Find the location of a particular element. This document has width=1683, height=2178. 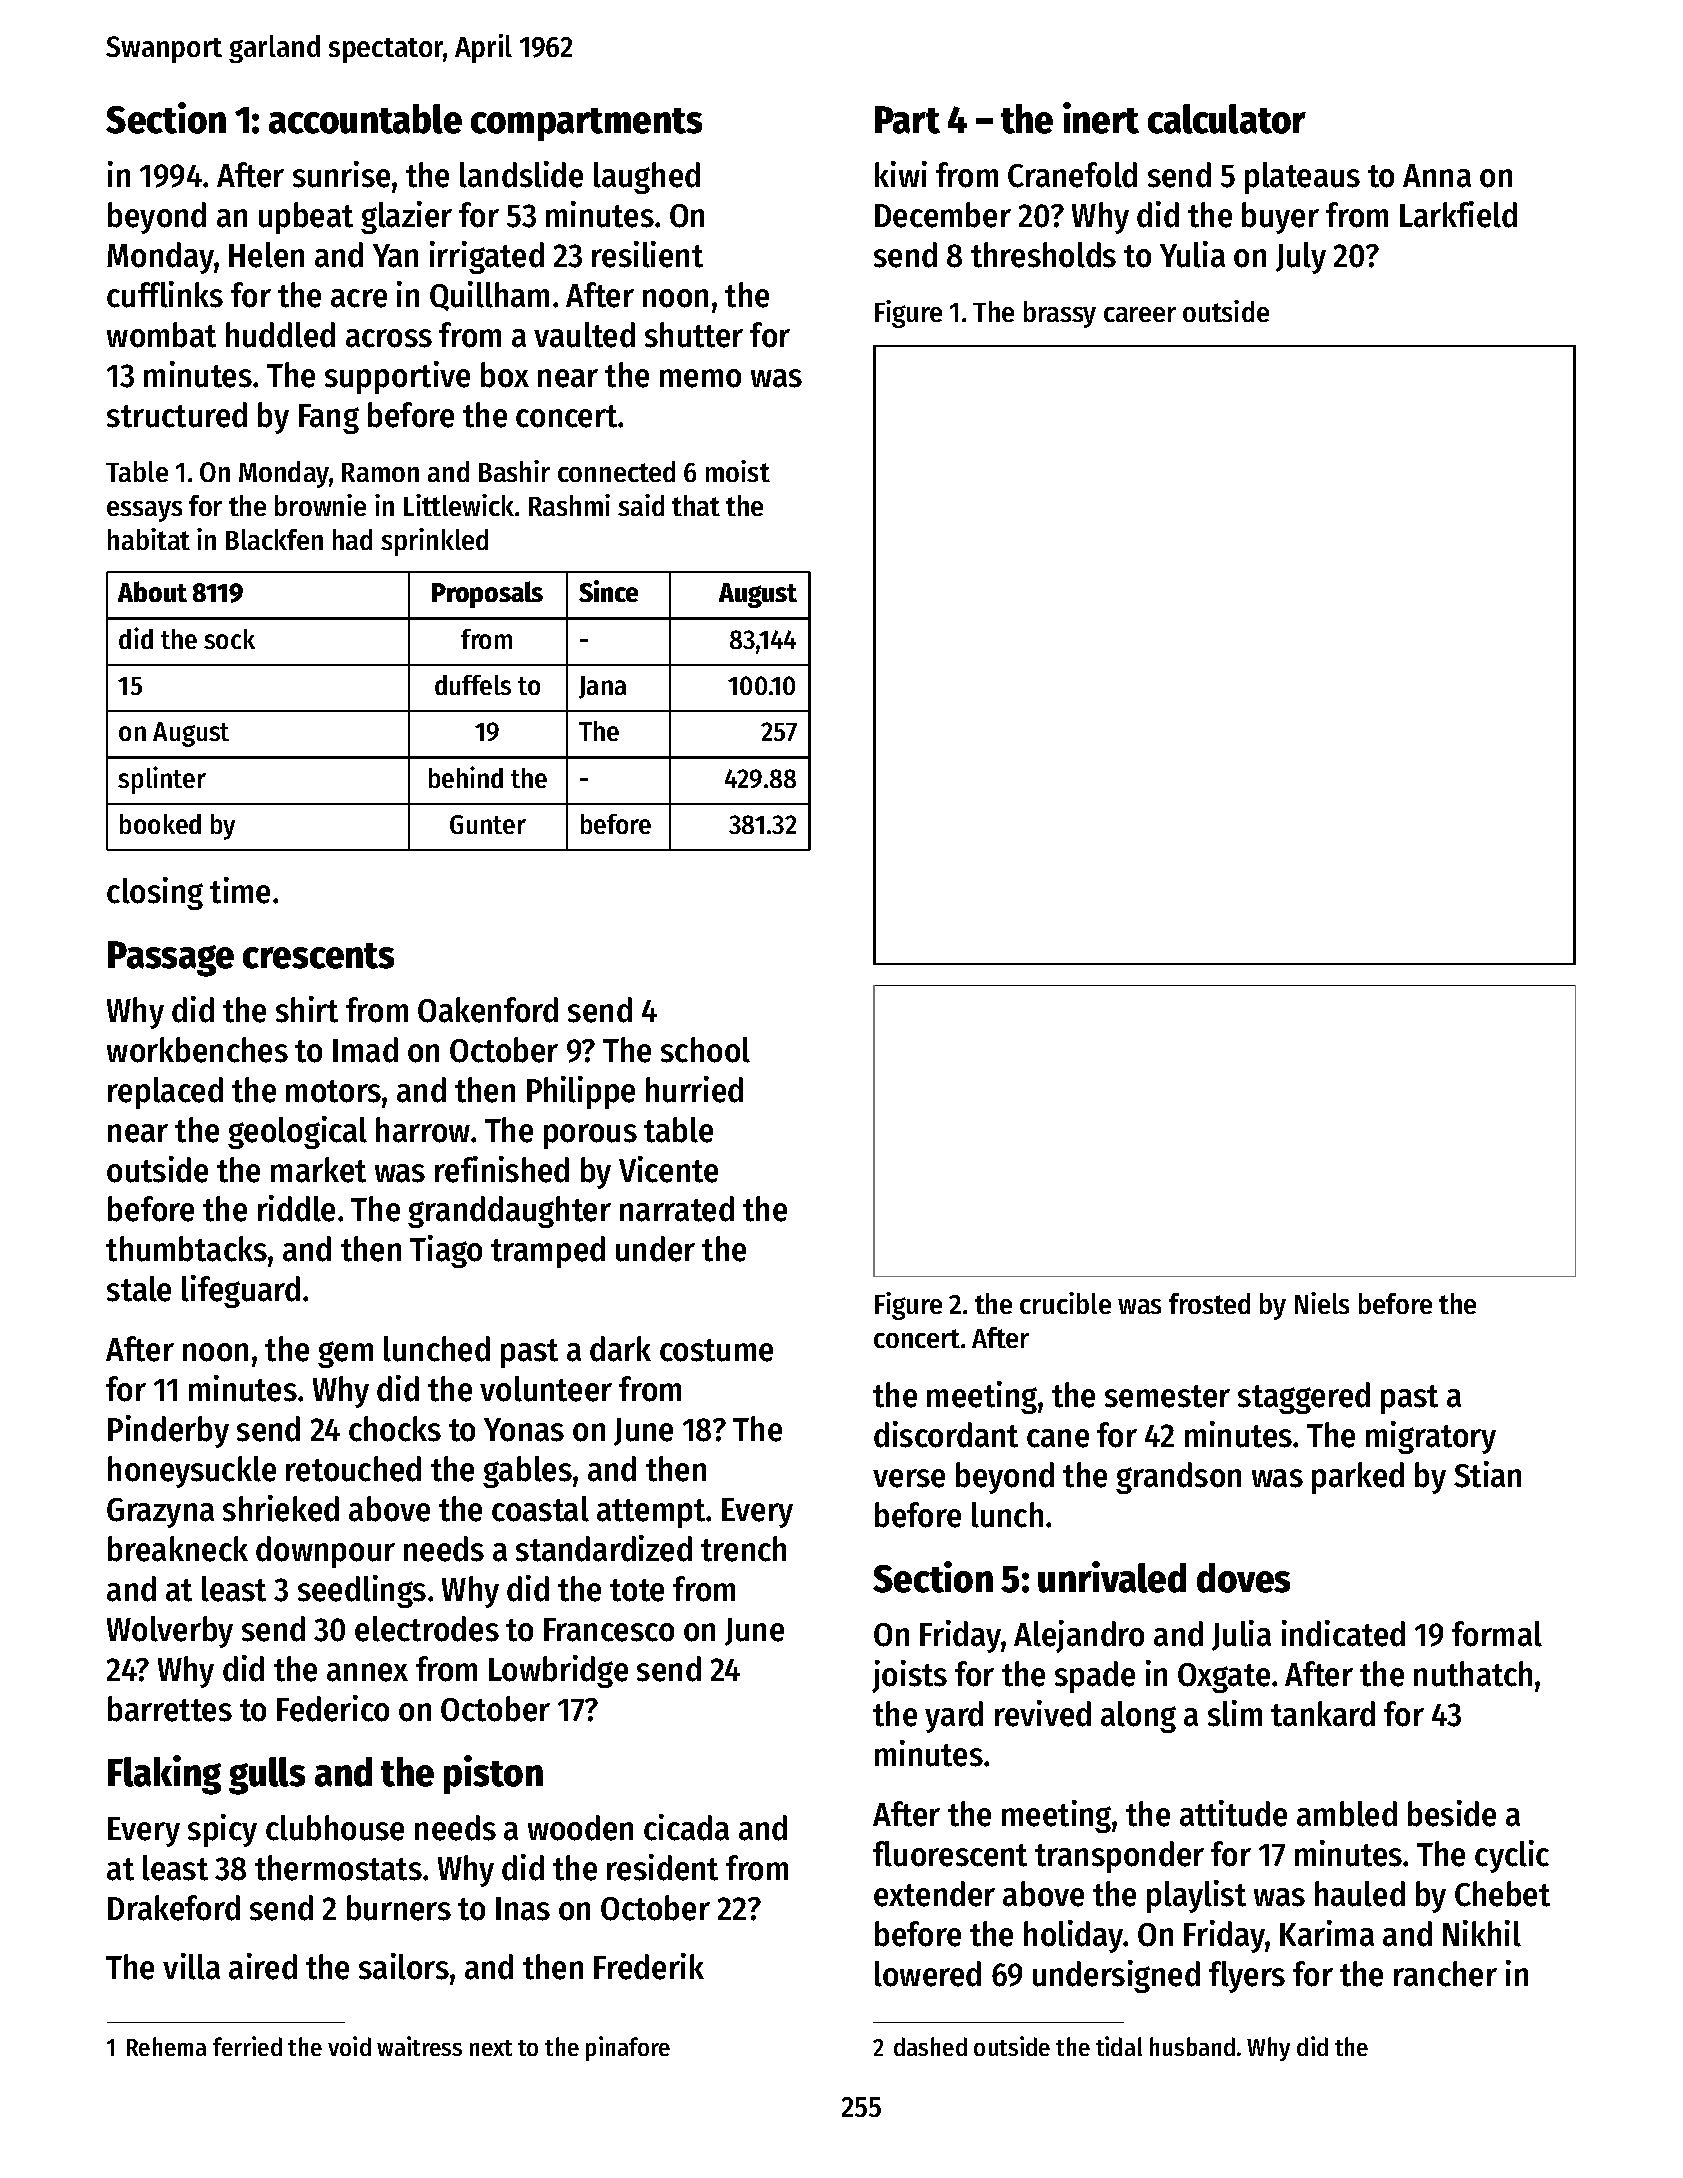

sock is located at coordinates (229, 639).
